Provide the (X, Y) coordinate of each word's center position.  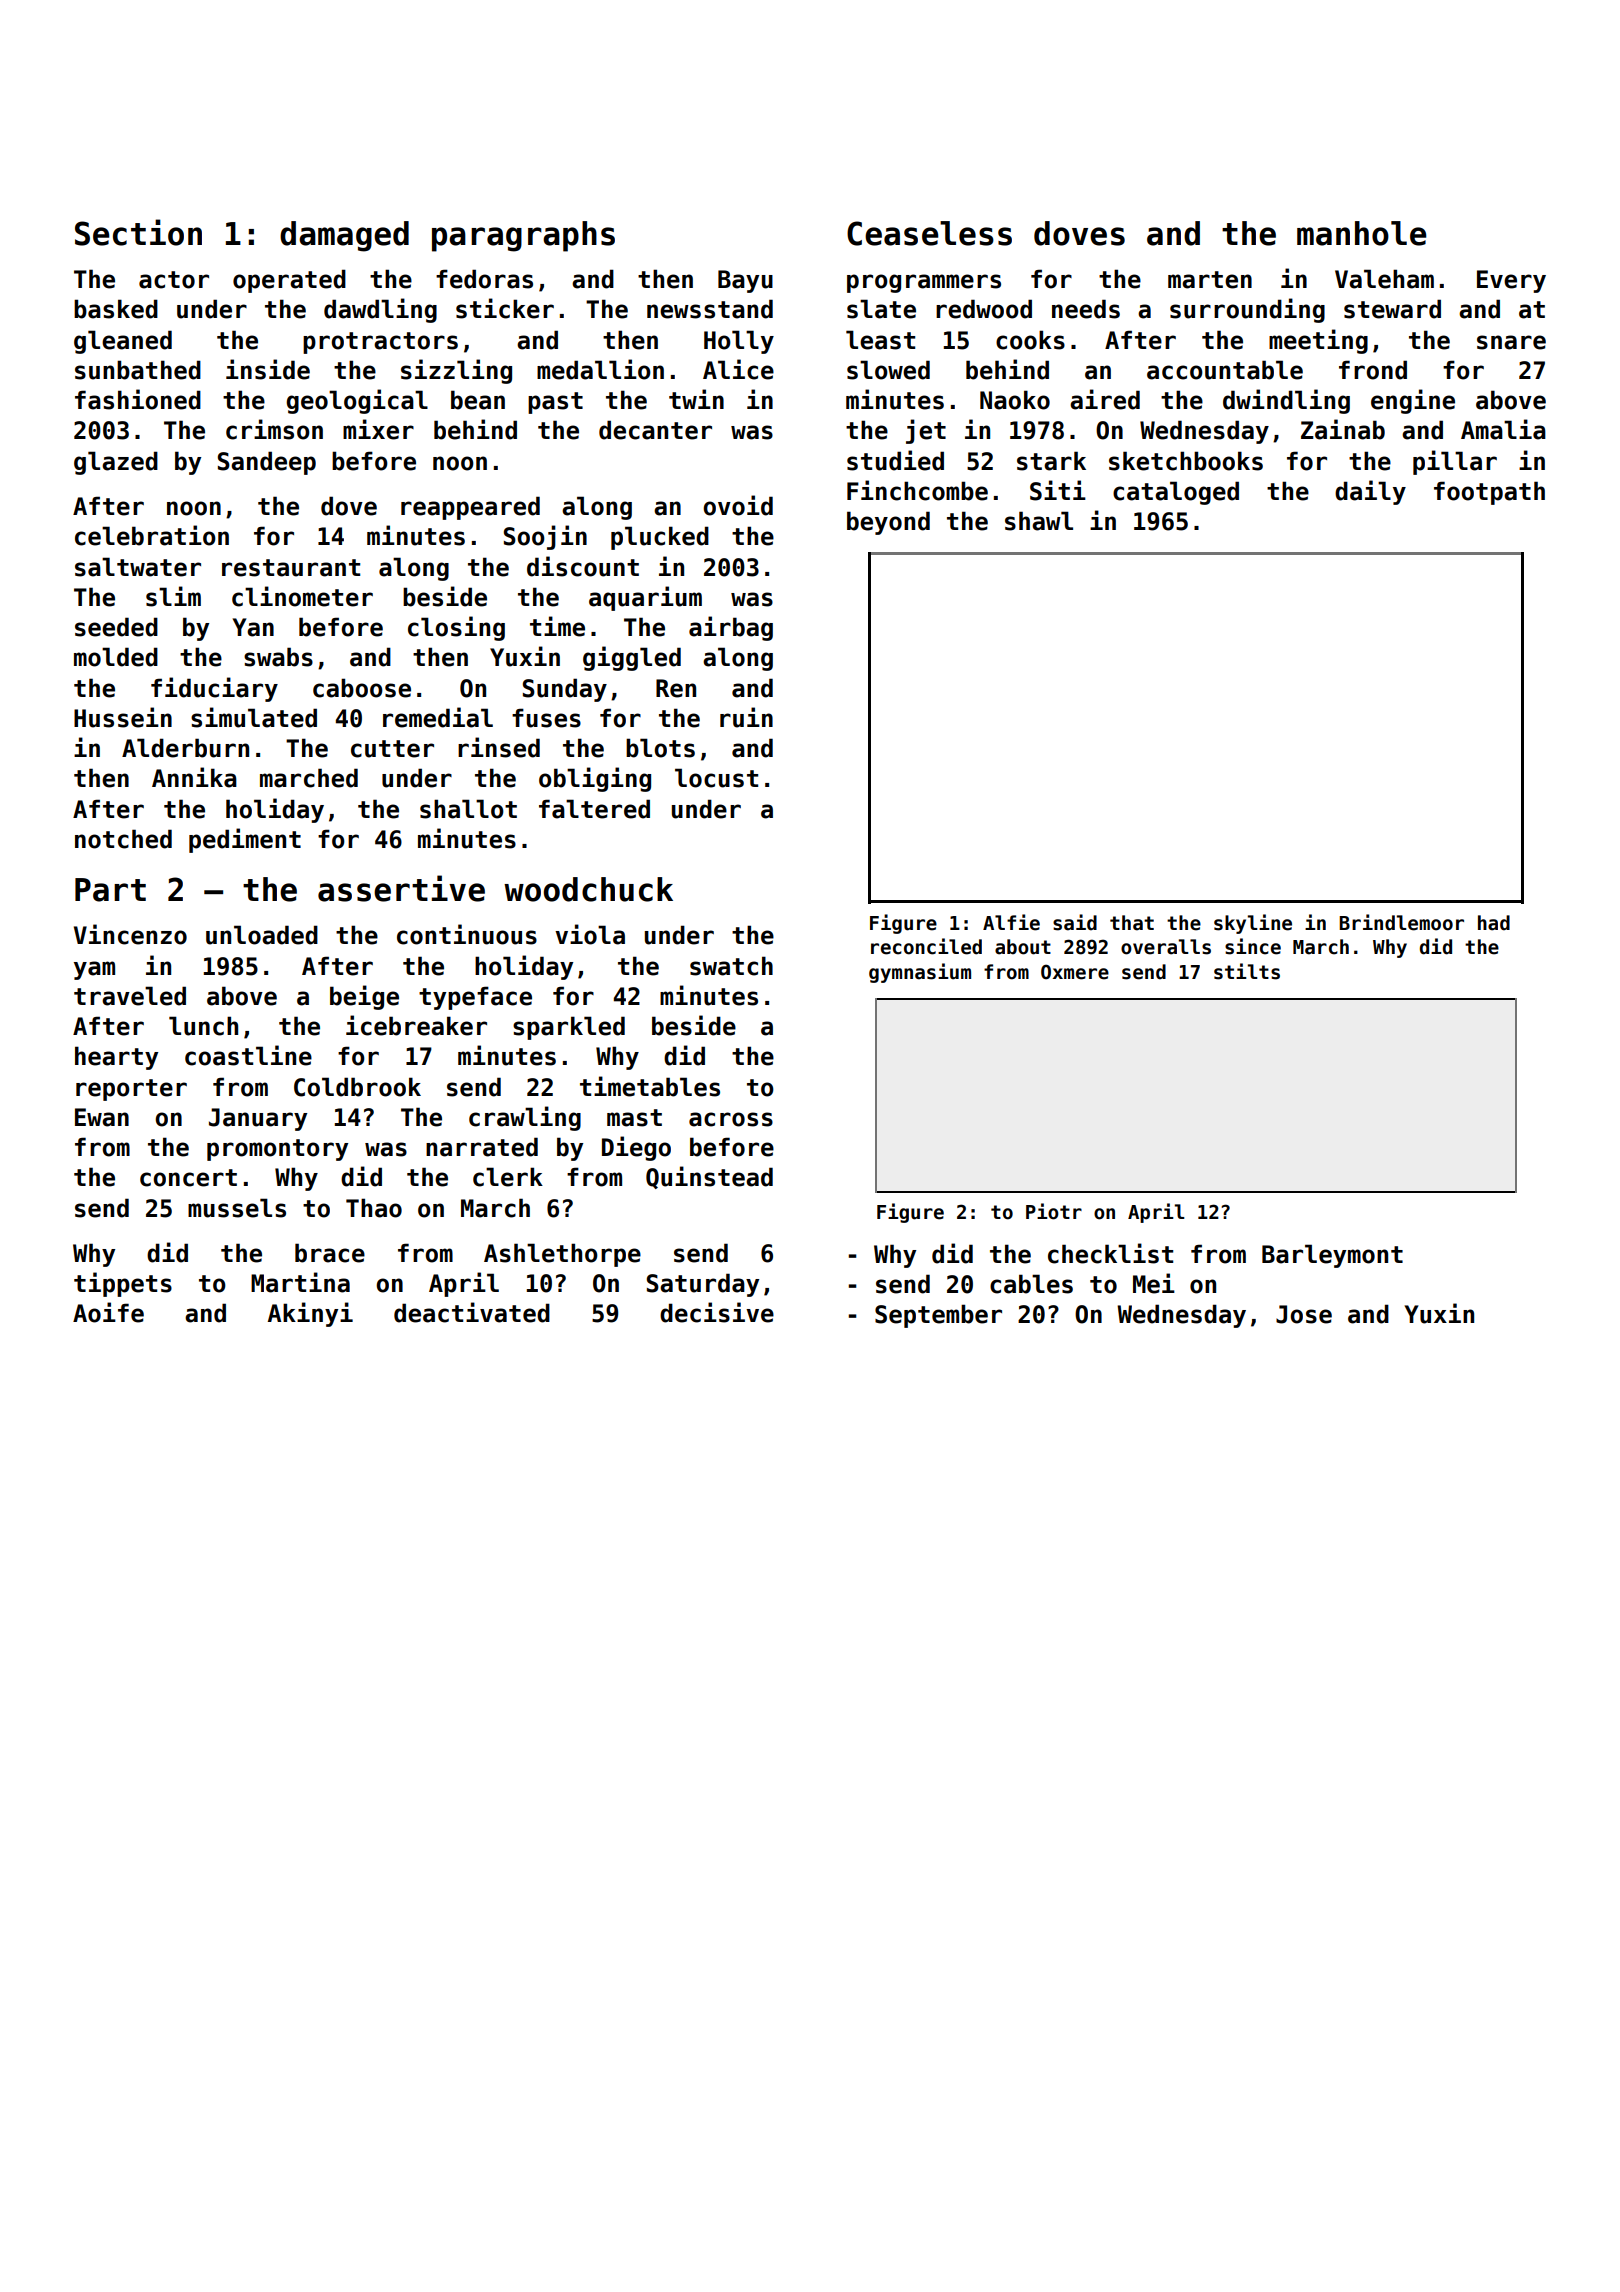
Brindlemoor (1401, 922)
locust (716, 778)
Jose (1304, 1314)
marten (1210, 280)
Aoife (108, 1312)
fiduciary (214, 689)
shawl (1039, 521)
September (938, 1316)
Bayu (745, 281)
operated (289, 281)
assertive (401, 888)
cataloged (1176, 493)
